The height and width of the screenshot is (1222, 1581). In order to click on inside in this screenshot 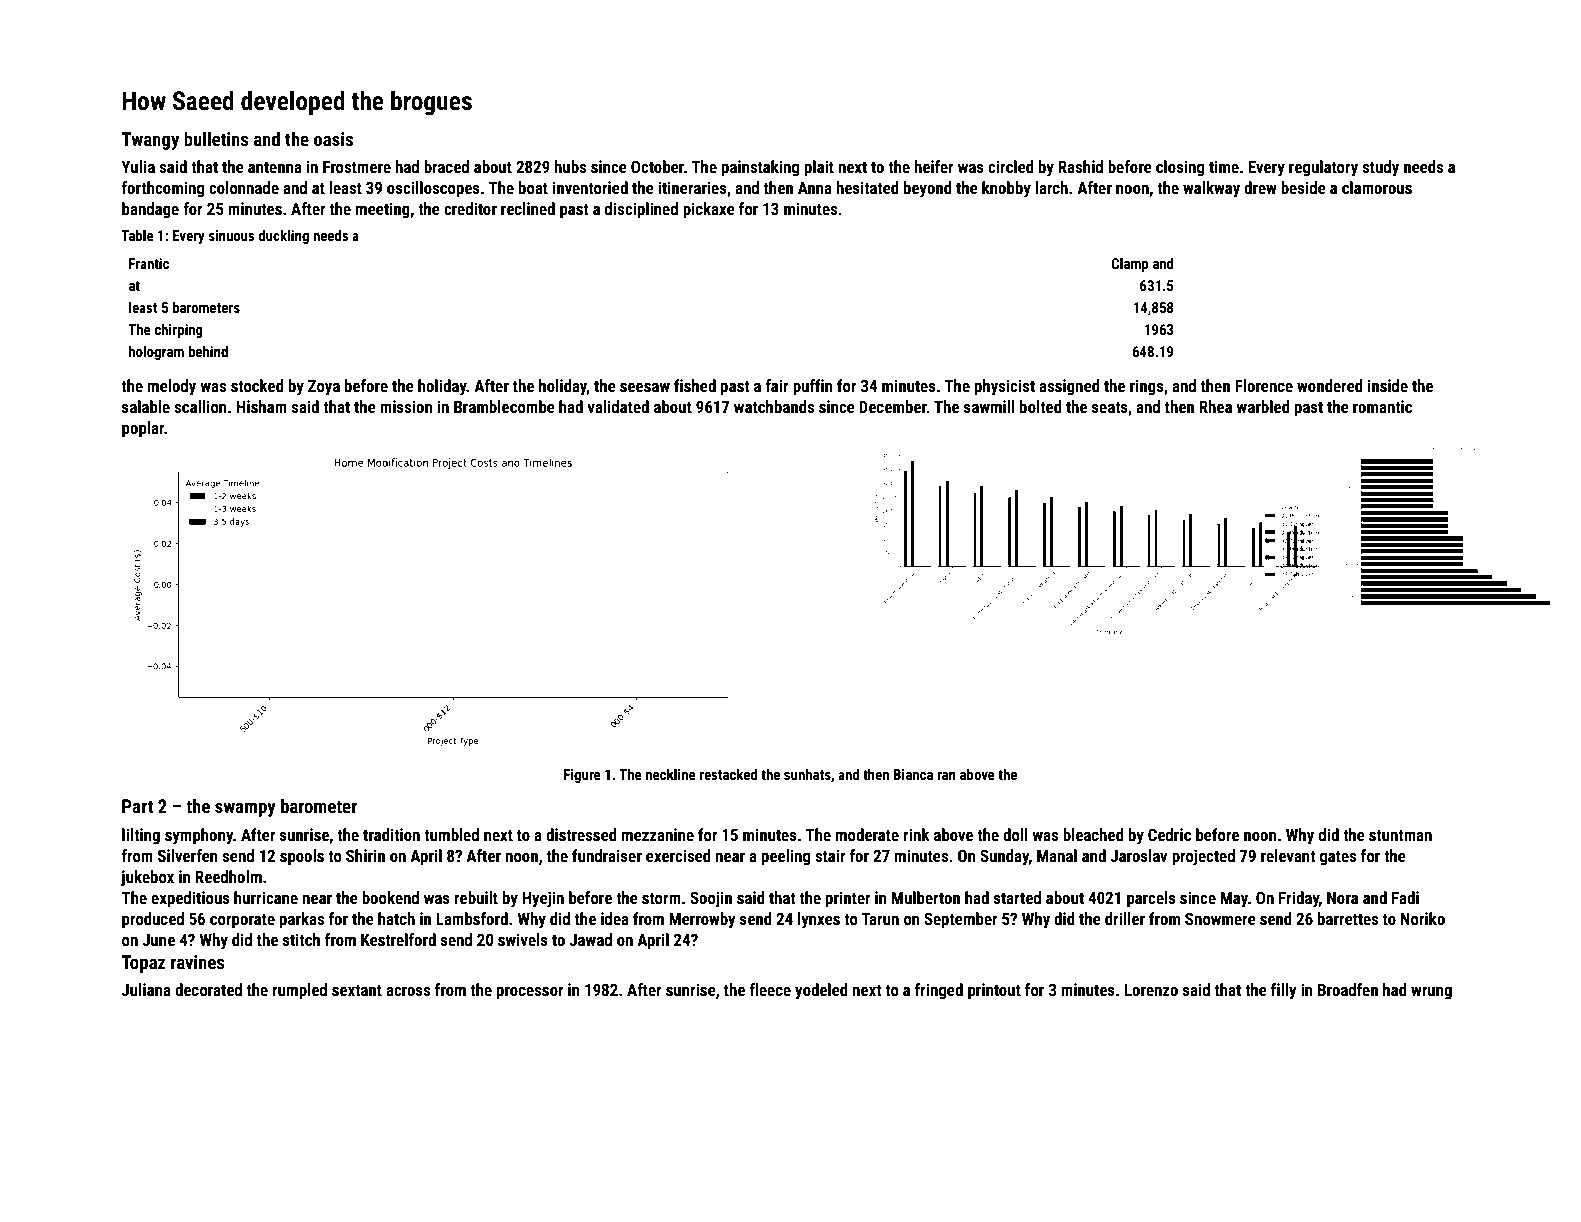, I will do `click(1388, 385)`.
